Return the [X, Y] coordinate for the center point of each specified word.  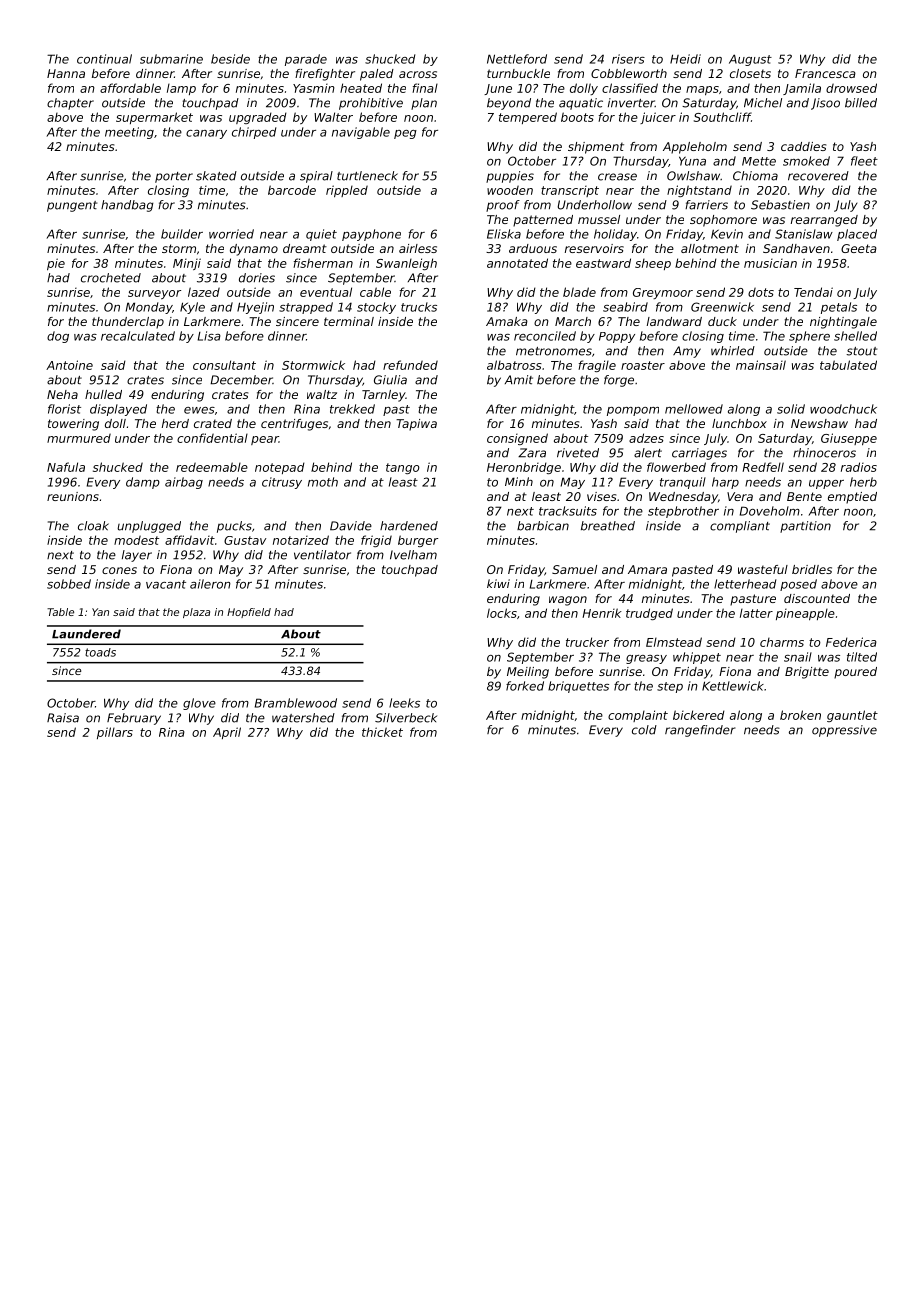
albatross [514, 365]
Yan [100, 612]
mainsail [761, 365]
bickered [699, 715]
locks [502, 613]
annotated [517, 263]
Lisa [209, 336]
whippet [697, 658]
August [750, 60]
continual [104, 59]
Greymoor [663, 293]
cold [644, 730]
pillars [115, 733]
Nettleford [517, 59]
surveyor [154, 294]
